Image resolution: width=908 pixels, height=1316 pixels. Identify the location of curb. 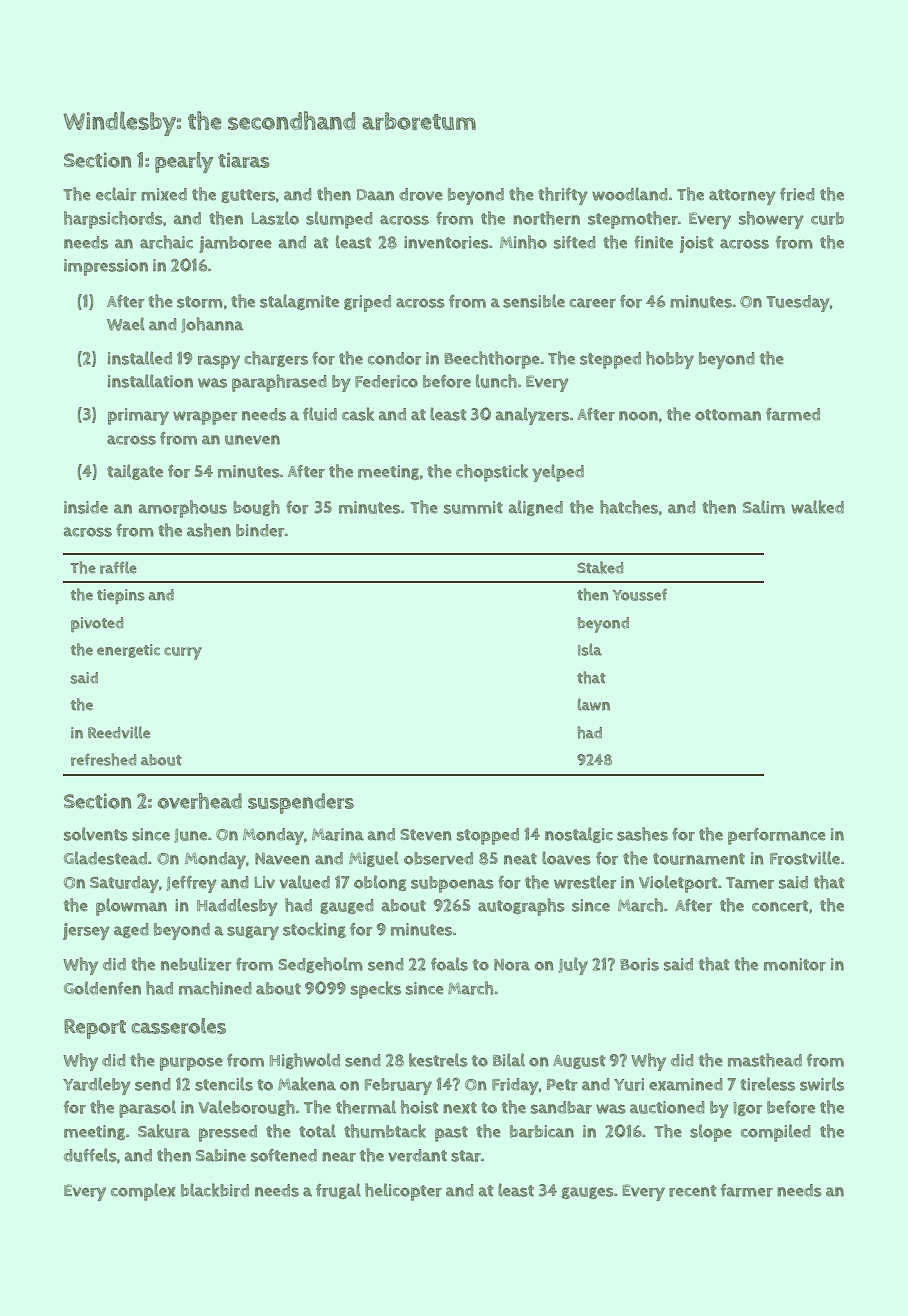
(827, 218).
